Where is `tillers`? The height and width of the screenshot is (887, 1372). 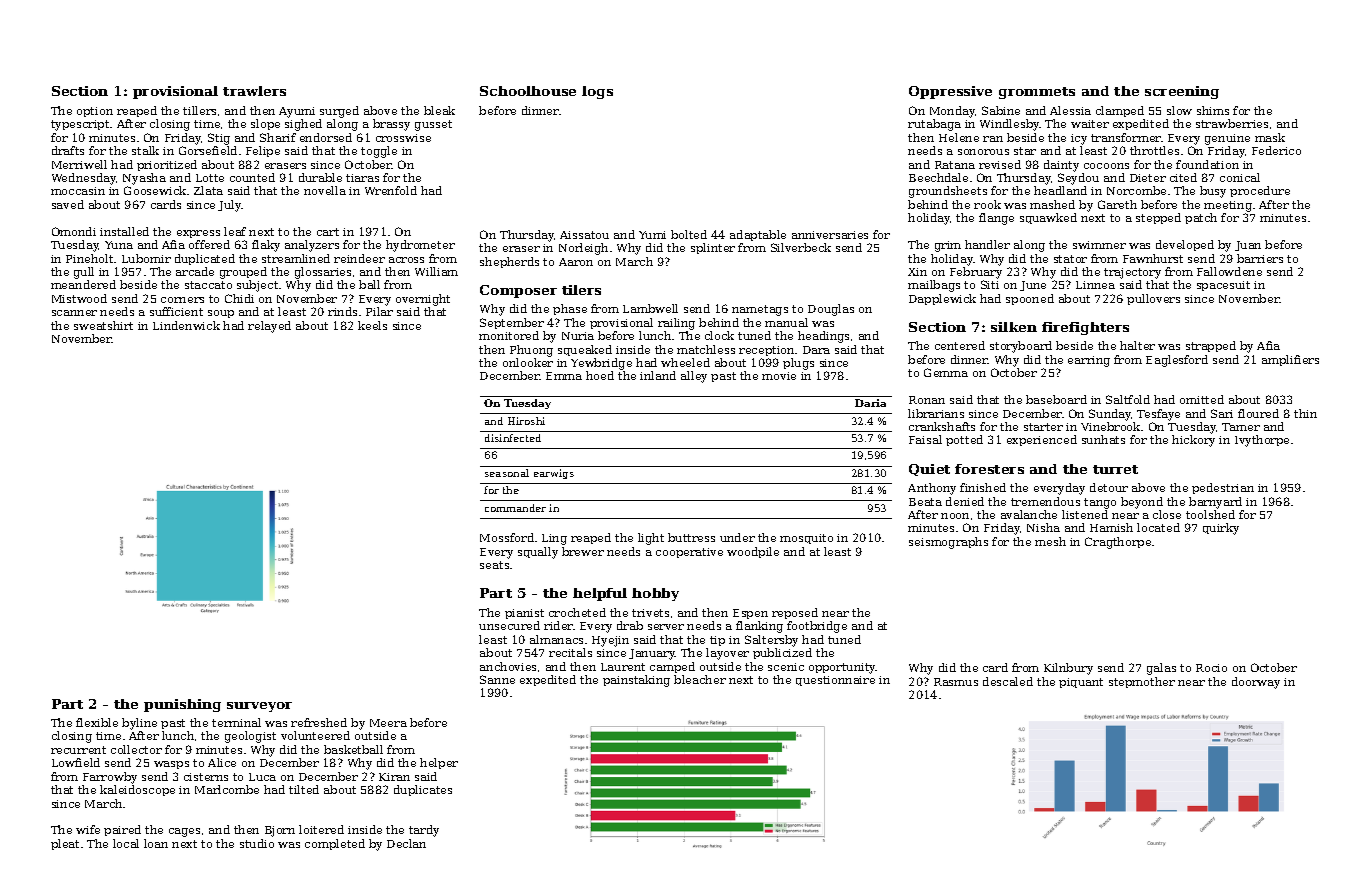
tillers is located at coordinates (199, 110).
